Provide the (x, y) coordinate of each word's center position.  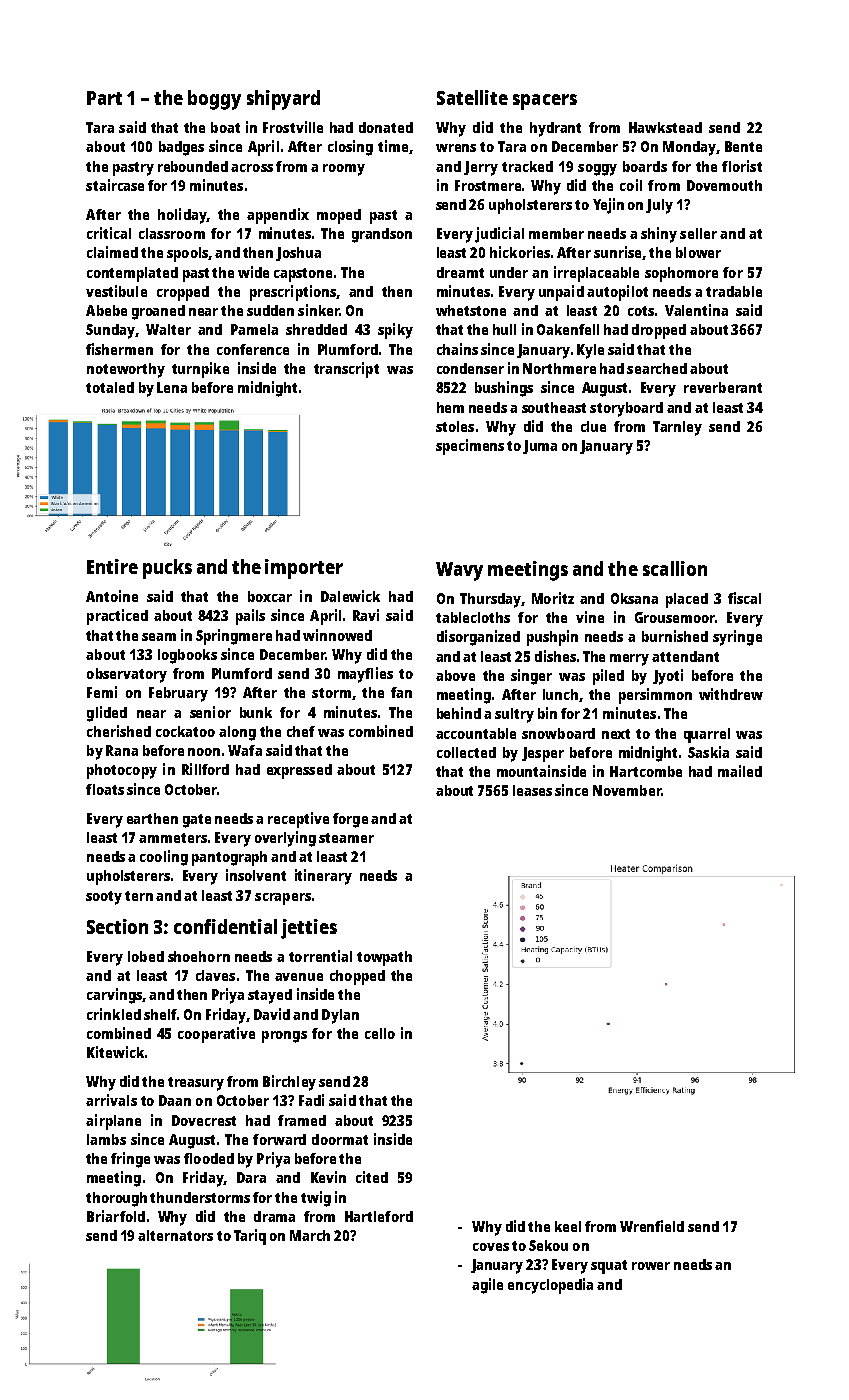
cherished (119, 731)
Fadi (311, 1100)
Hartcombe (646, 771)
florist (742, 166)
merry (629, 660)
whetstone (471, 310)
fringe (130, 1160)
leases (532, 790)
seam (159, 637)
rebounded (193, 166)
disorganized (478, 638)
